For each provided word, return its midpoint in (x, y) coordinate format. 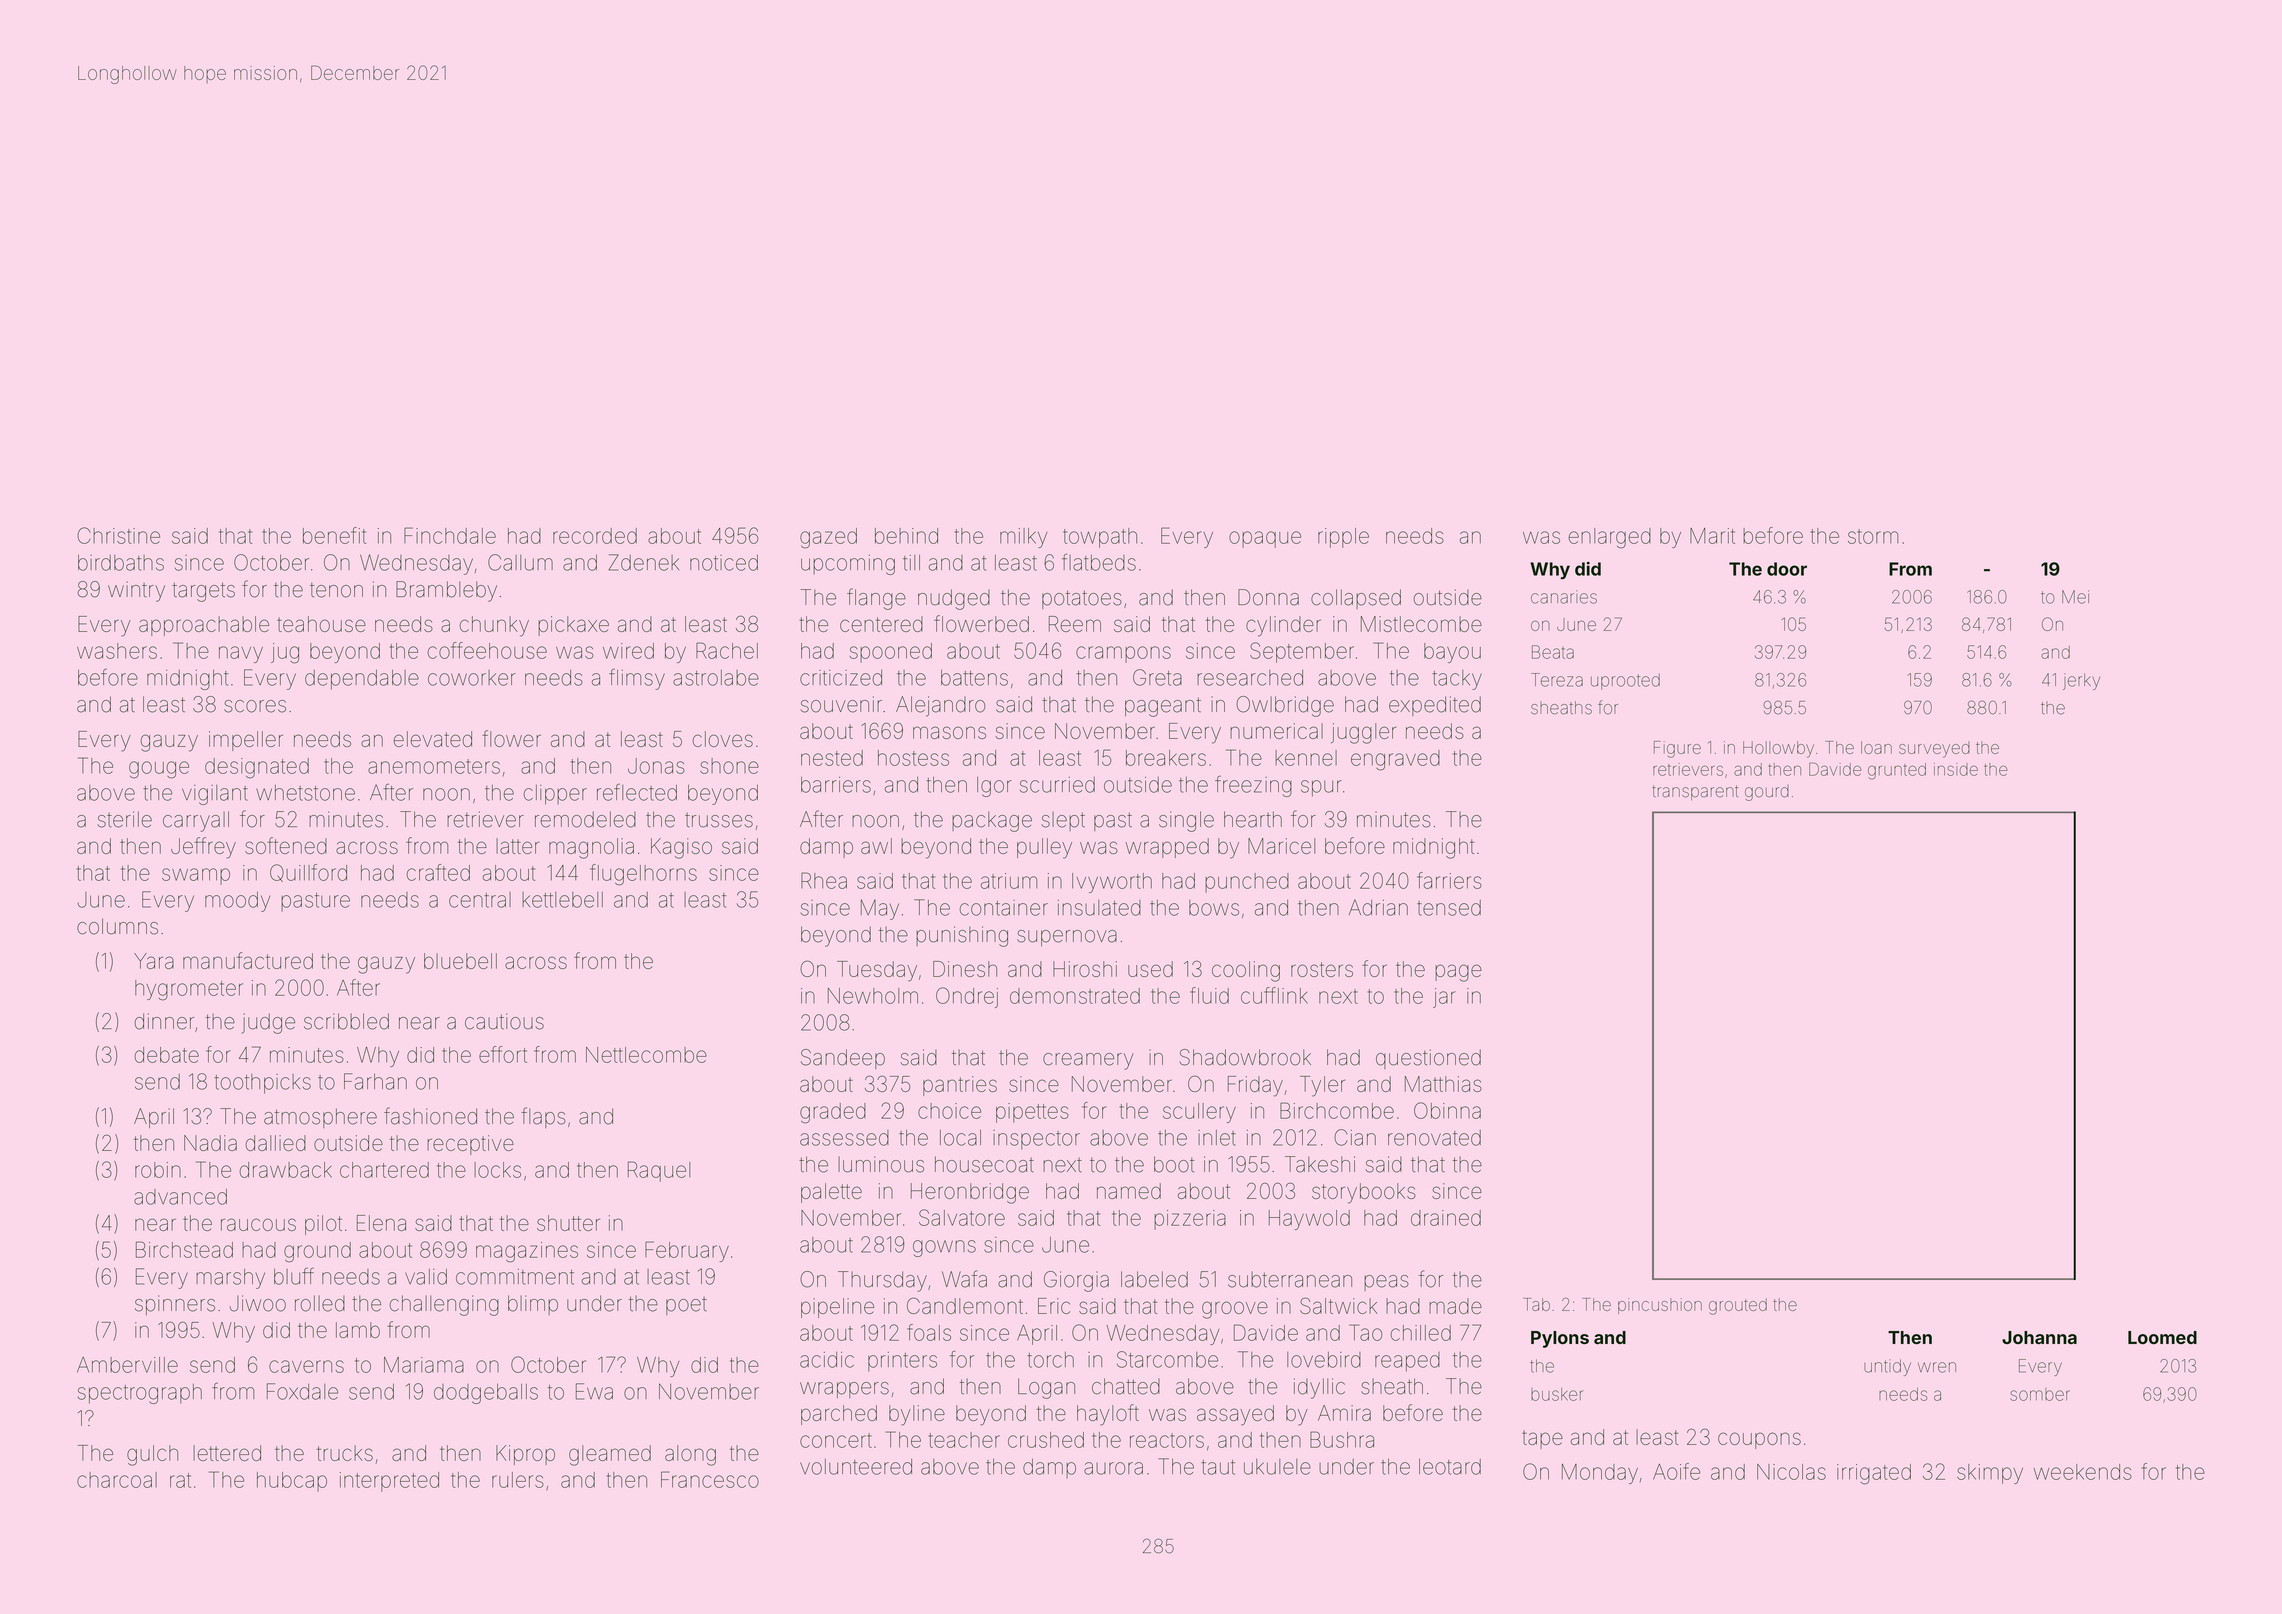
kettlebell (562, 900)
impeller (246, 741)
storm (1873, 536)
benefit (334, 535)
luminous (881, 1164)
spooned (891, 653)
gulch (152, 1455)
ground (317, 1252)
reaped (1407, 1362)
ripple (1343, 538)
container (1004, 908)
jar (1444, 998)
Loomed (2162, 1337)
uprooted (1625, 681)
